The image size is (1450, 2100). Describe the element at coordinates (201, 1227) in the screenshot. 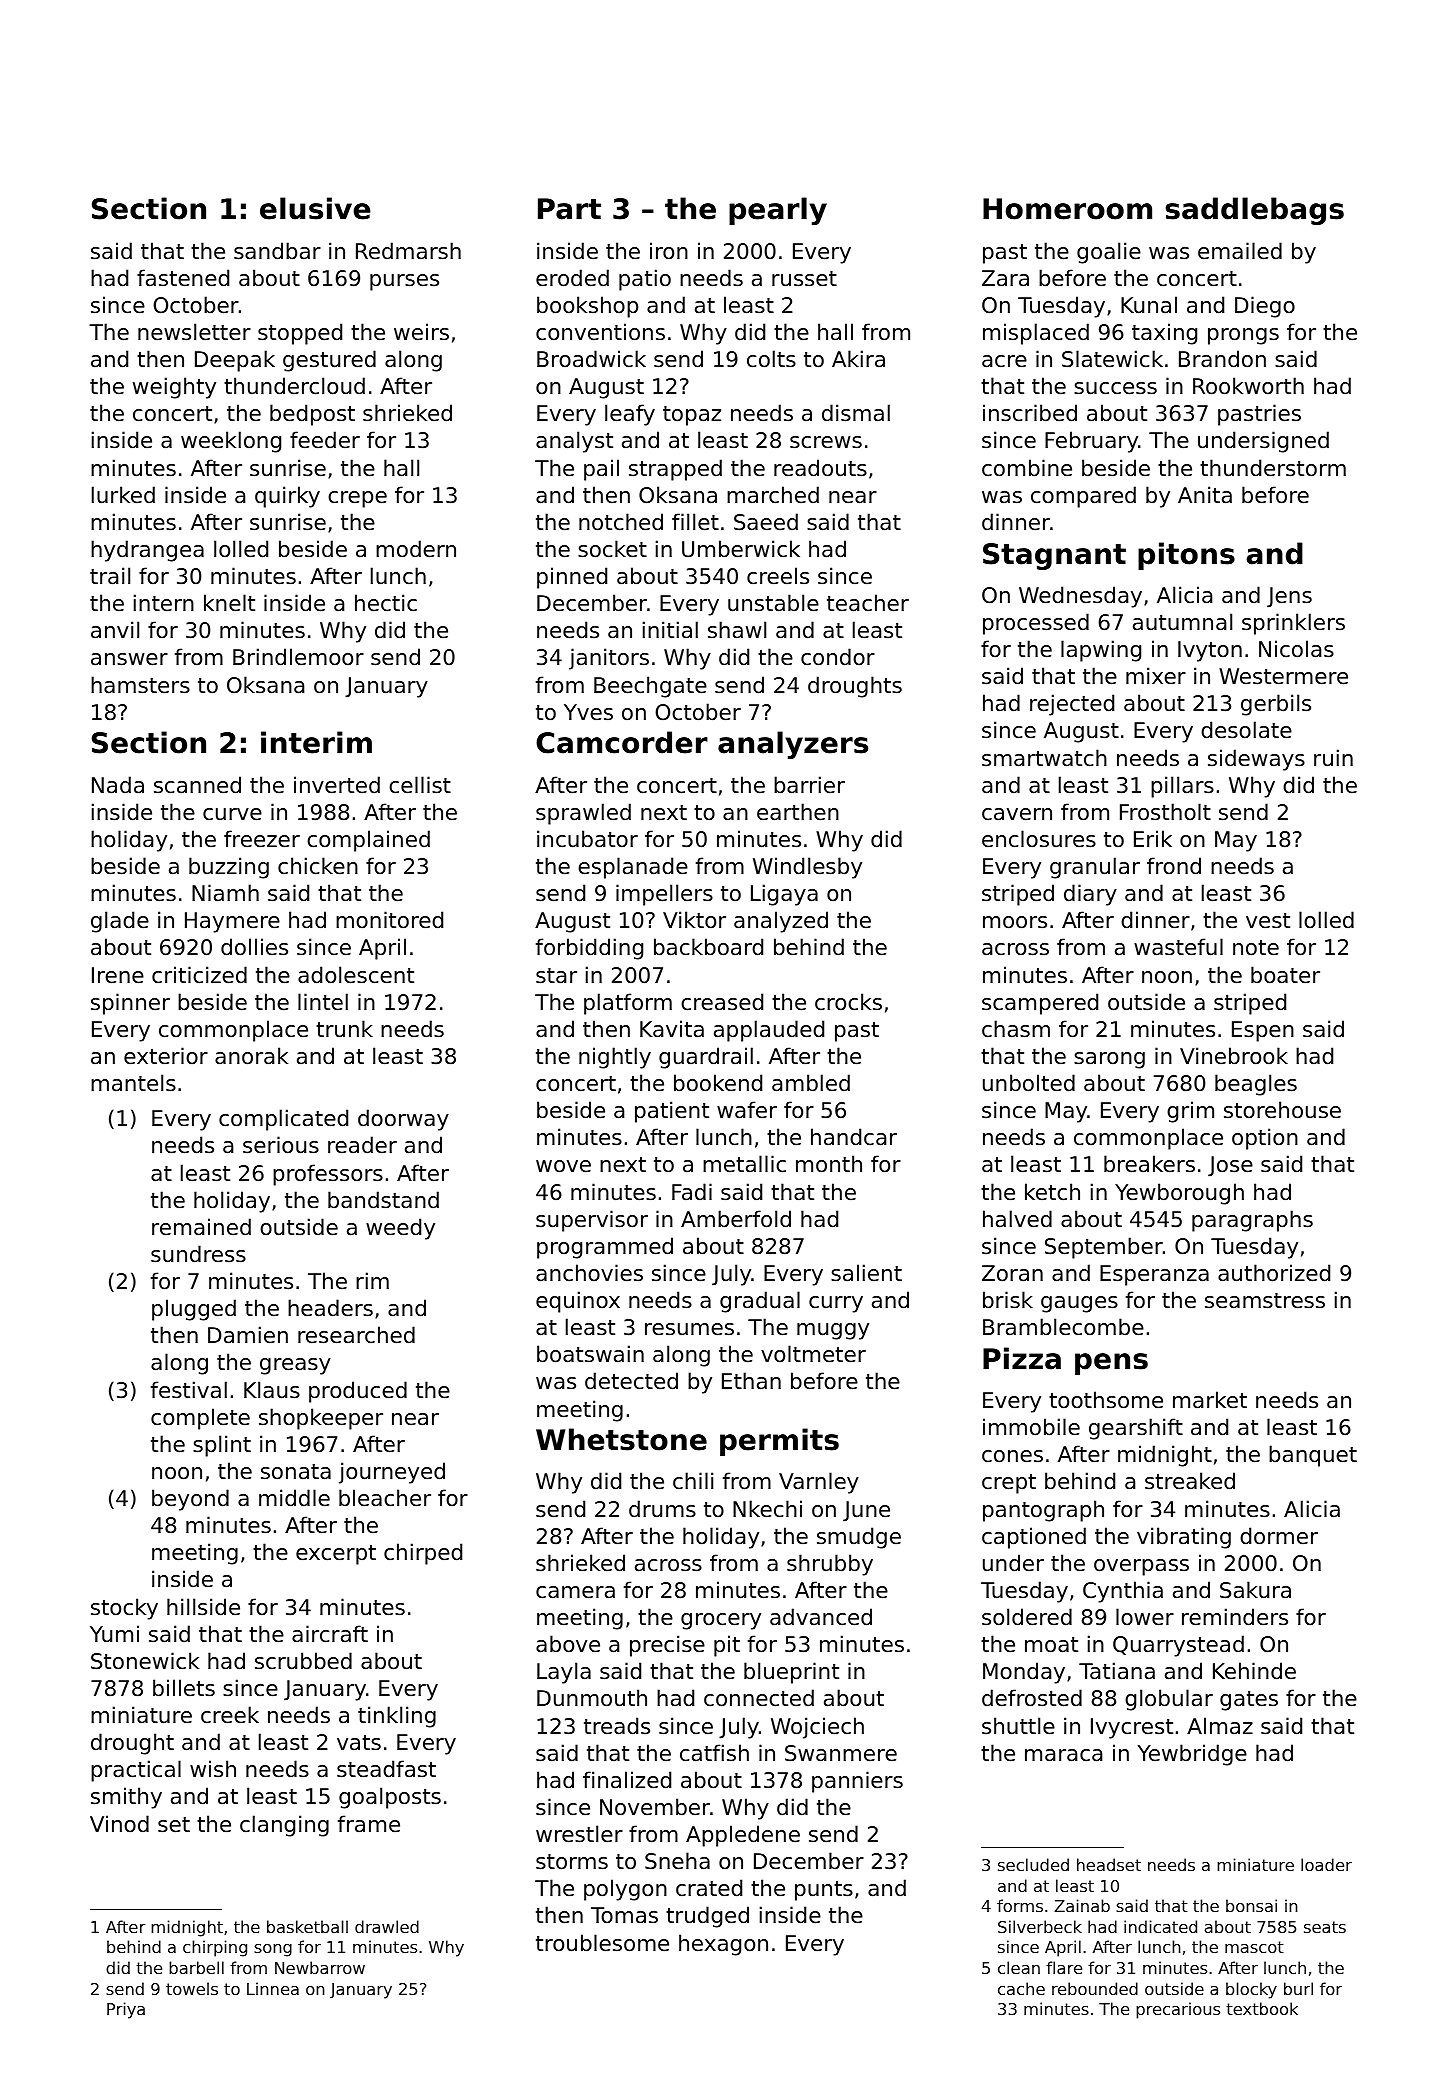

I see `remained` at that location.
